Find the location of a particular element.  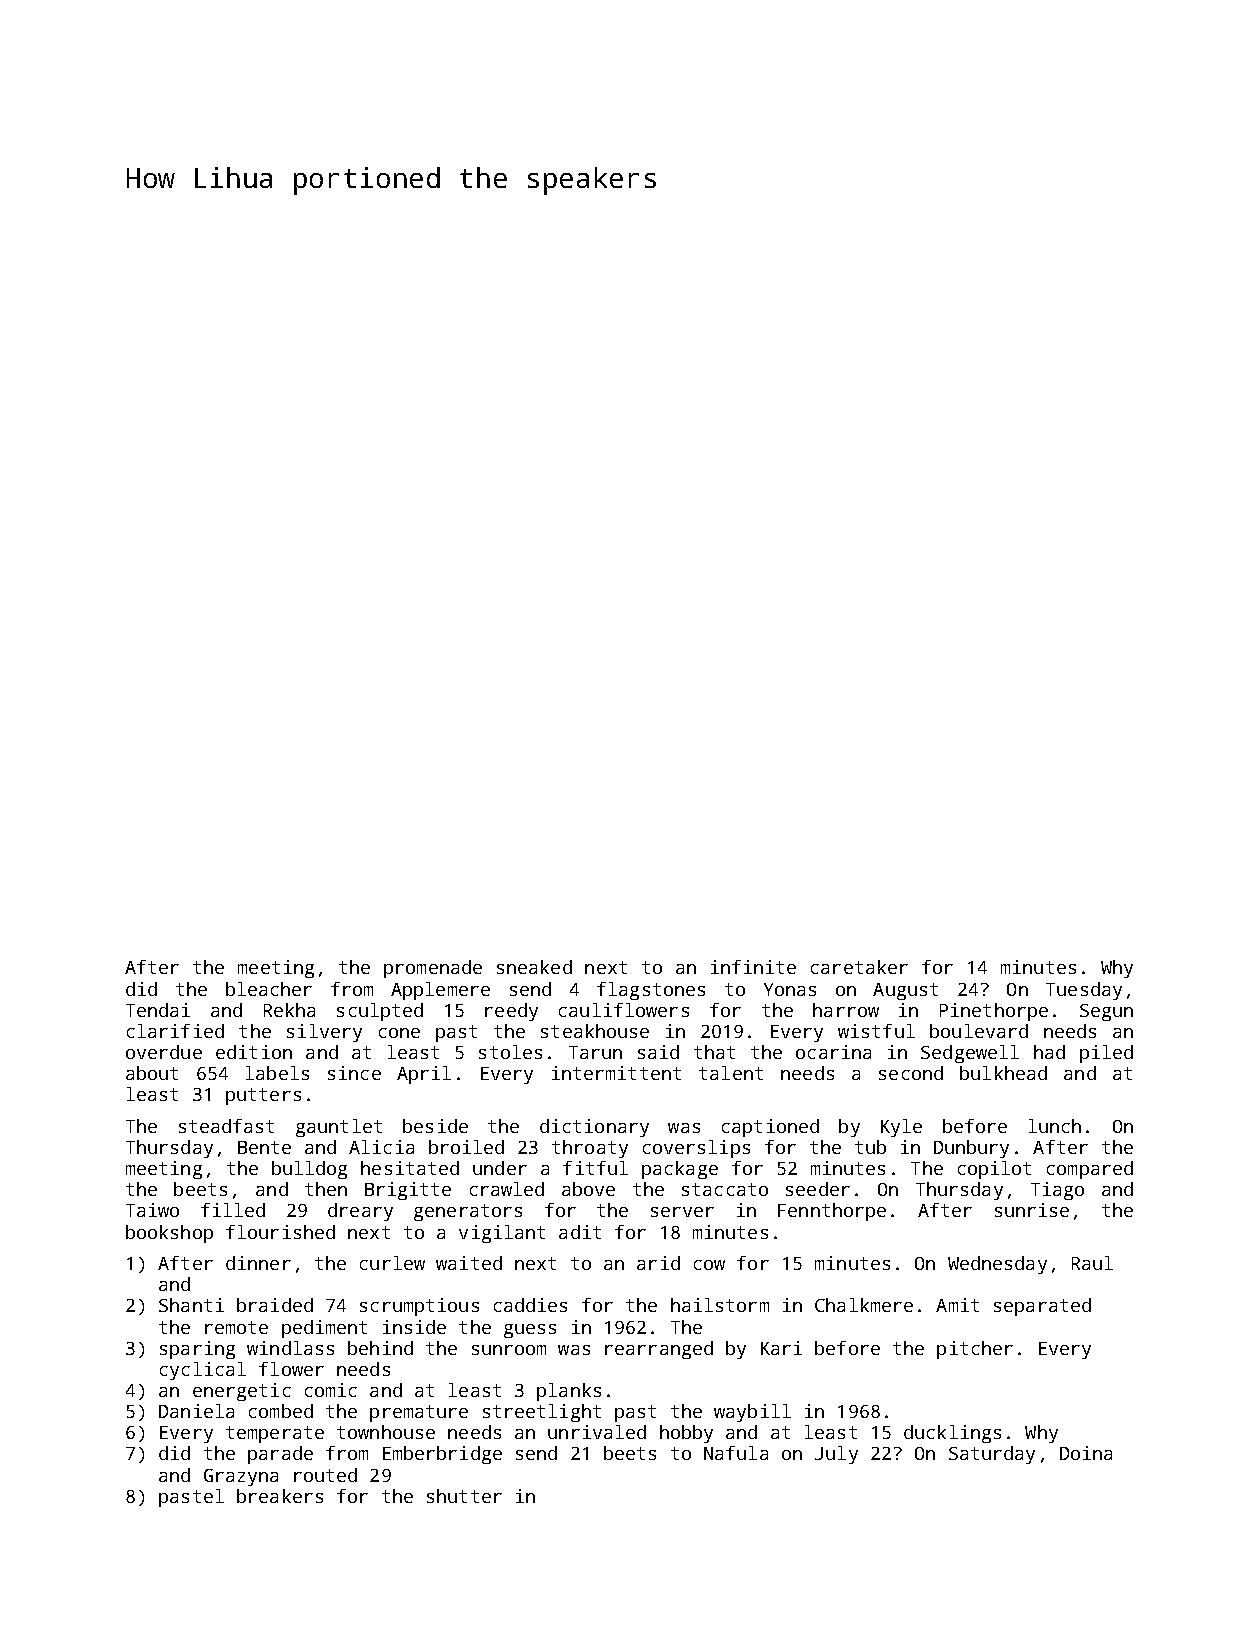

promenade is located at coordinates (433, 969).
